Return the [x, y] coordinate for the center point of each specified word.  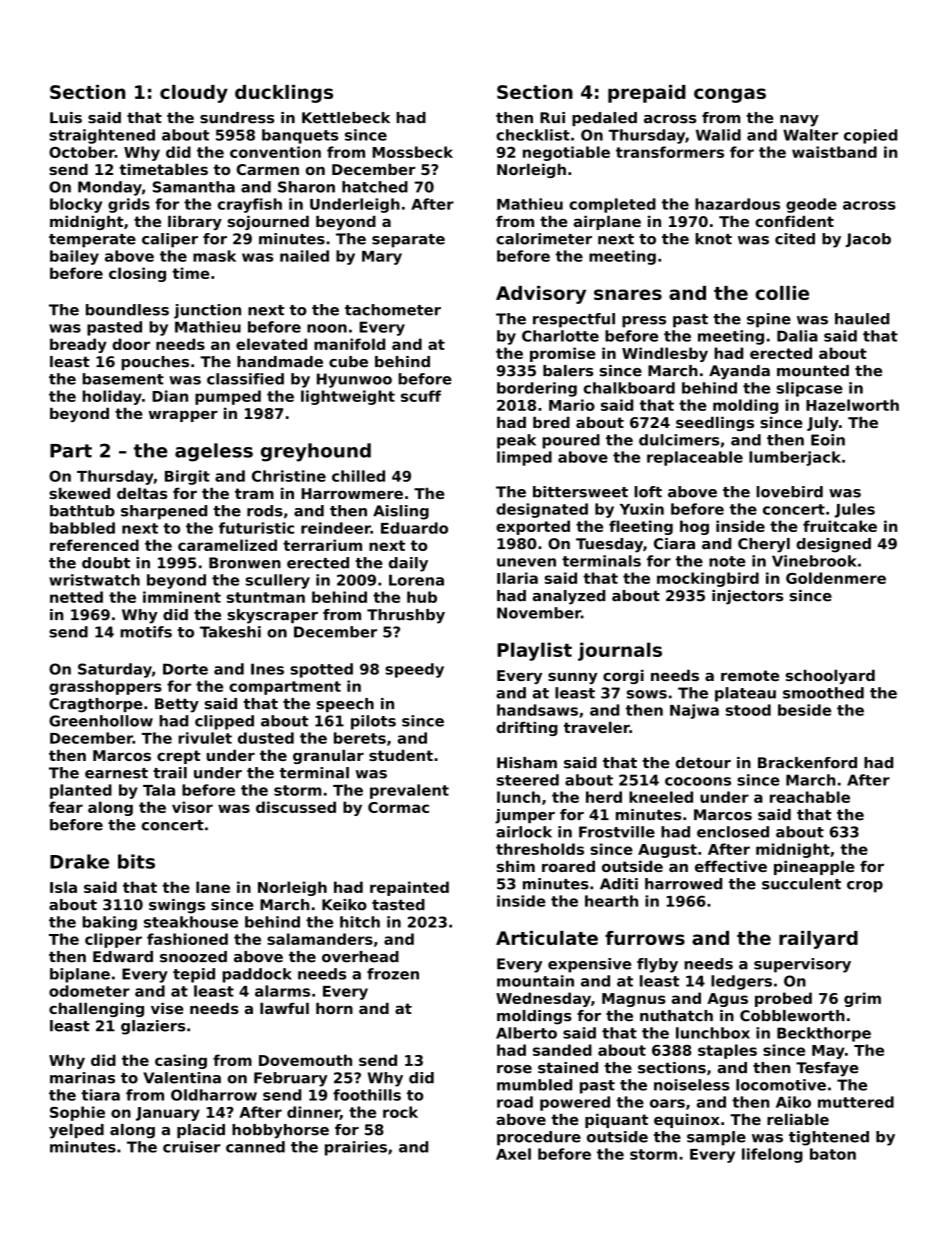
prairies [356, 1148]
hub [422, 597]
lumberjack [795, 458]
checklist [533, 135]
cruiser [191, 1147]
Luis [66, 118]
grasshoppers [105, 687]
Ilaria [517, 578]
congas [730, 95]
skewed [79, 493]
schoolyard [830, 677]
